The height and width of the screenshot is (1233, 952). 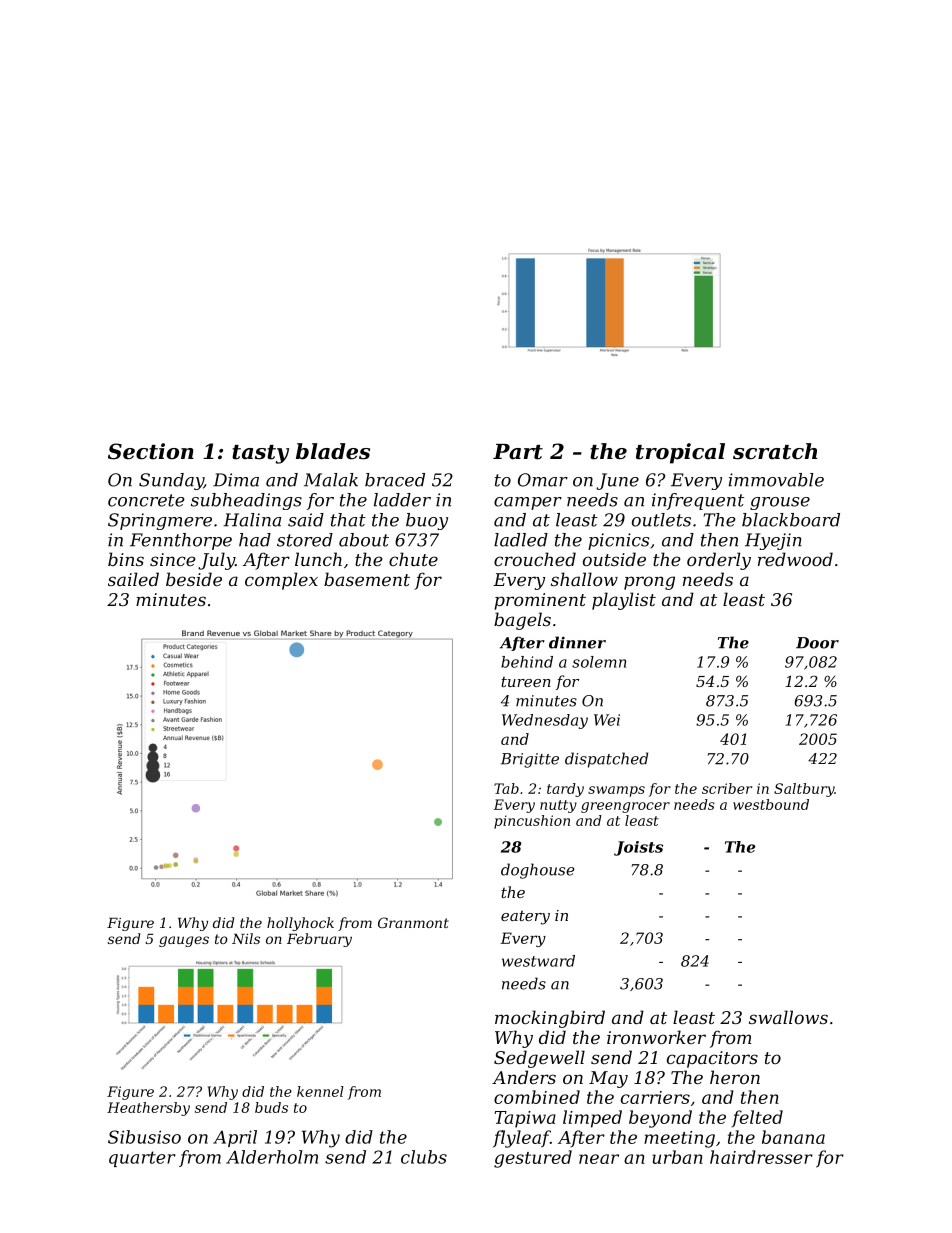 What do you see at coordinates (506, 788) in the screenshot?
I see `Tab` at bounding box center [506, 788].
